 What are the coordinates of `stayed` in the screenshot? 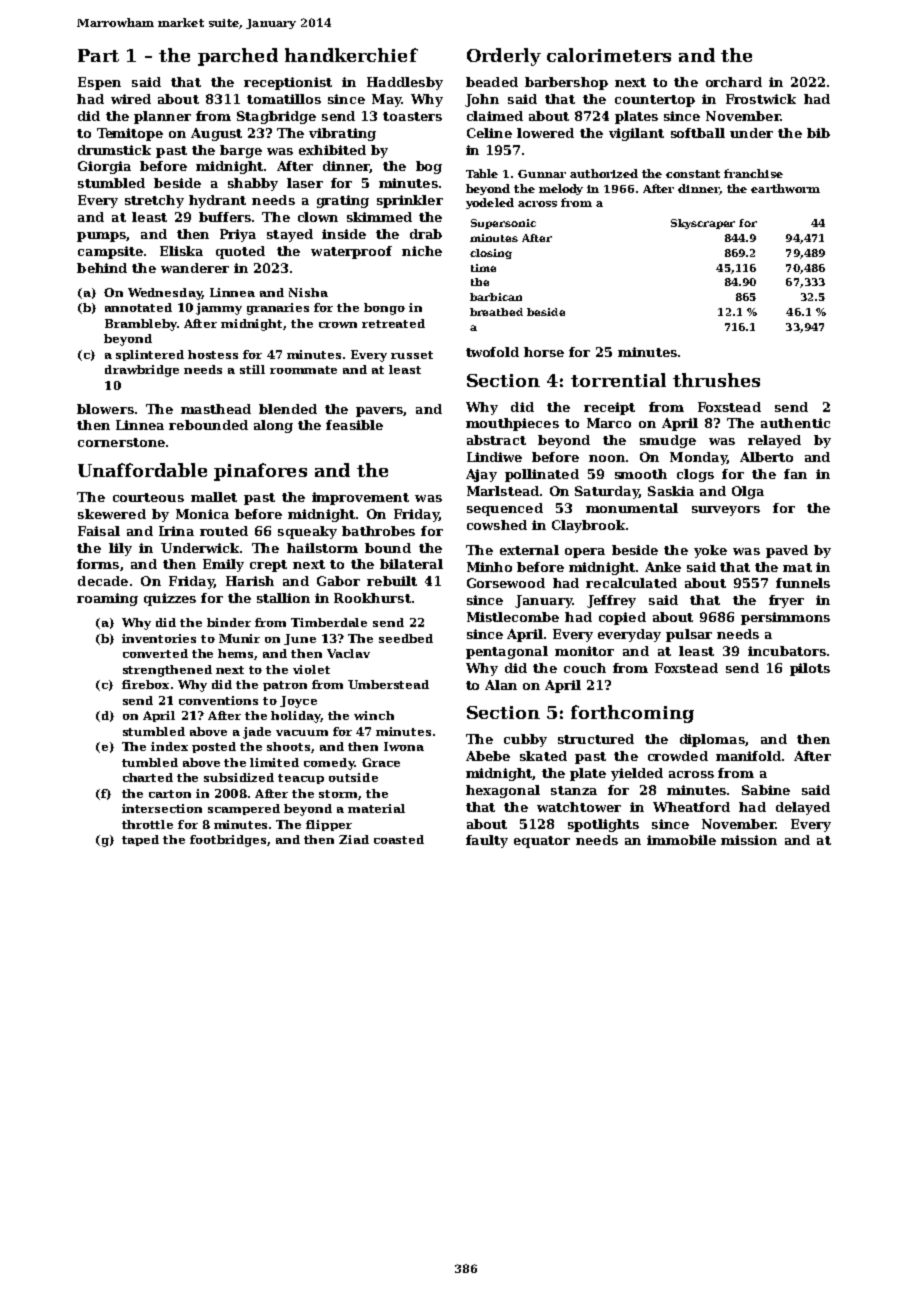 It's located at (290, 235).
